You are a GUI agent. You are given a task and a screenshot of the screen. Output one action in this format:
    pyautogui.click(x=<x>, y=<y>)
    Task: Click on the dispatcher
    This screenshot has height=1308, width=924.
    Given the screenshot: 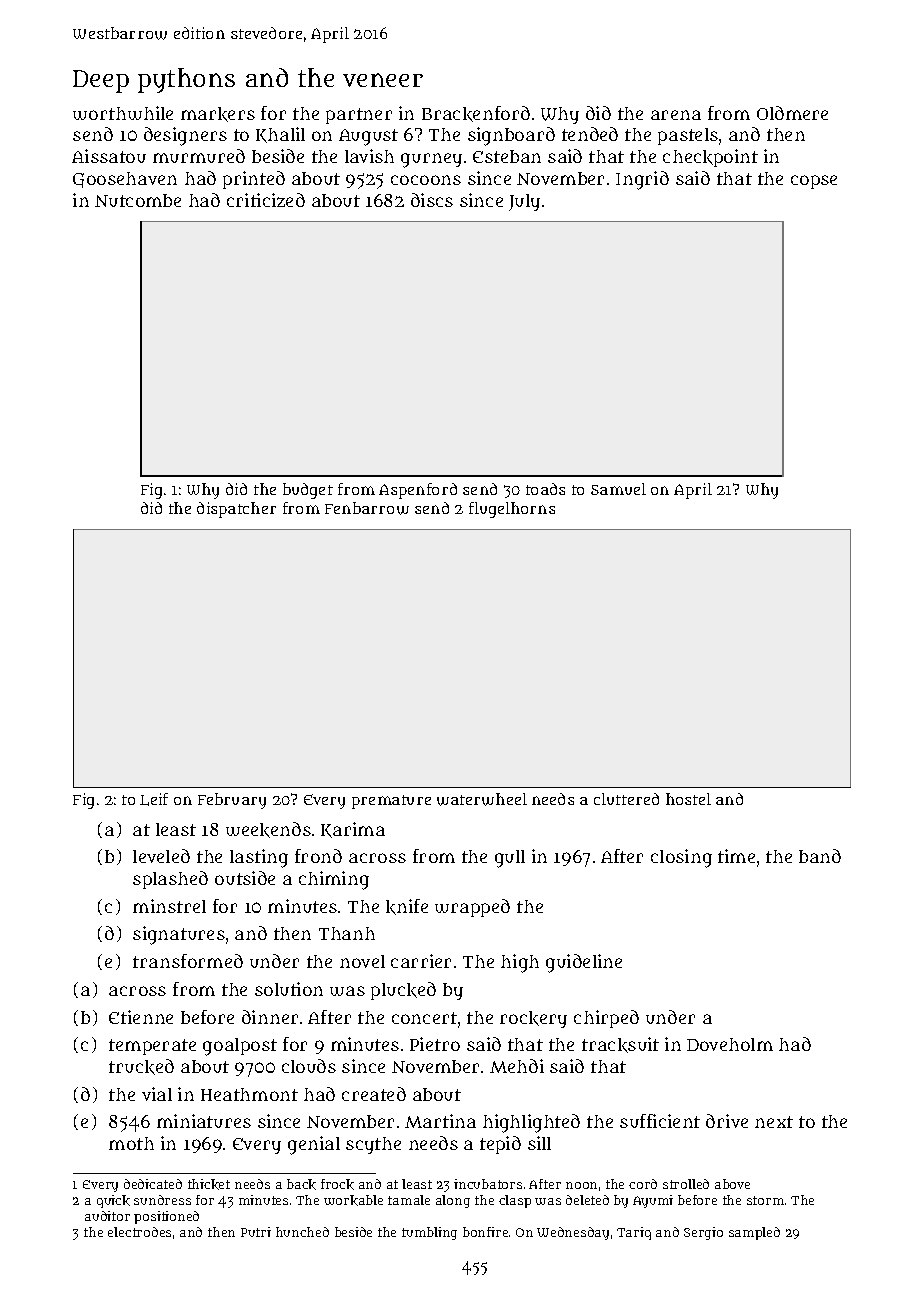 What is the action you would take?
    pyautogui.click(x=236, y=510)
